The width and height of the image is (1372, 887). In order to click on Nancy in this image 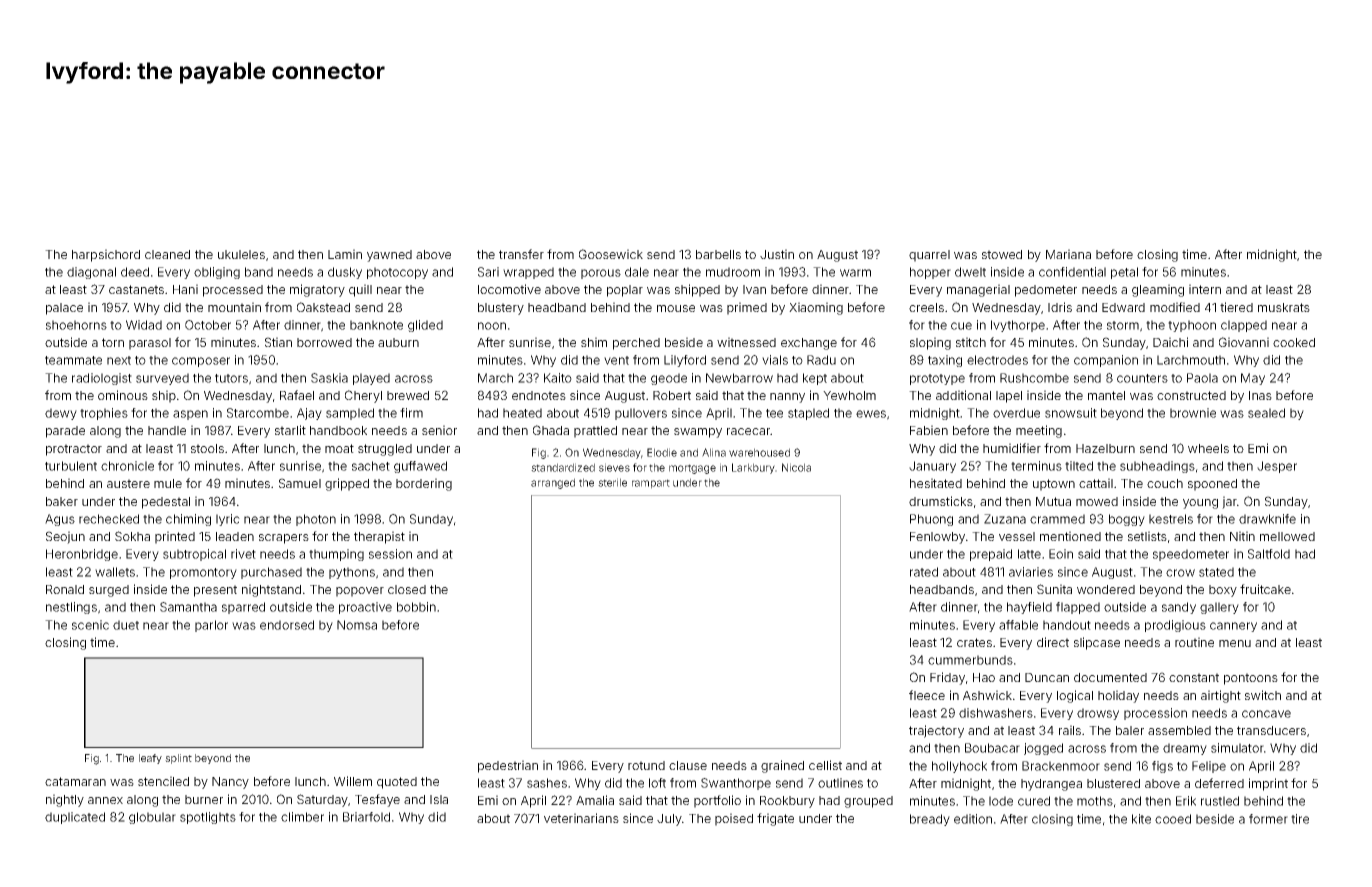, I will do `click(230, 783)`.
